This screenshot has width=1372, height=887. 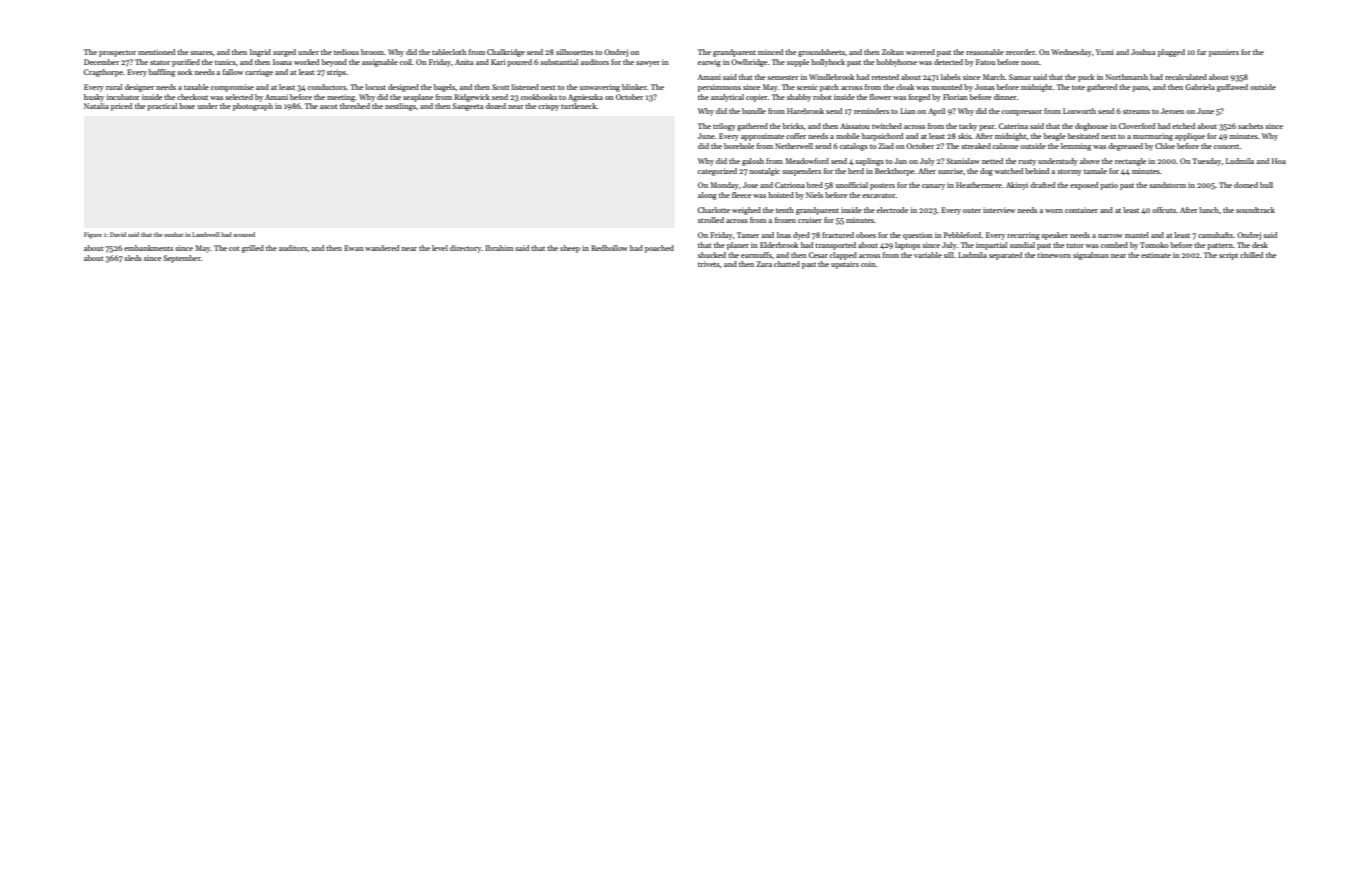 What do you see at coordinates (717, 172) in the screenshot?
I see `categorized` at bounding box center [717, 172].
